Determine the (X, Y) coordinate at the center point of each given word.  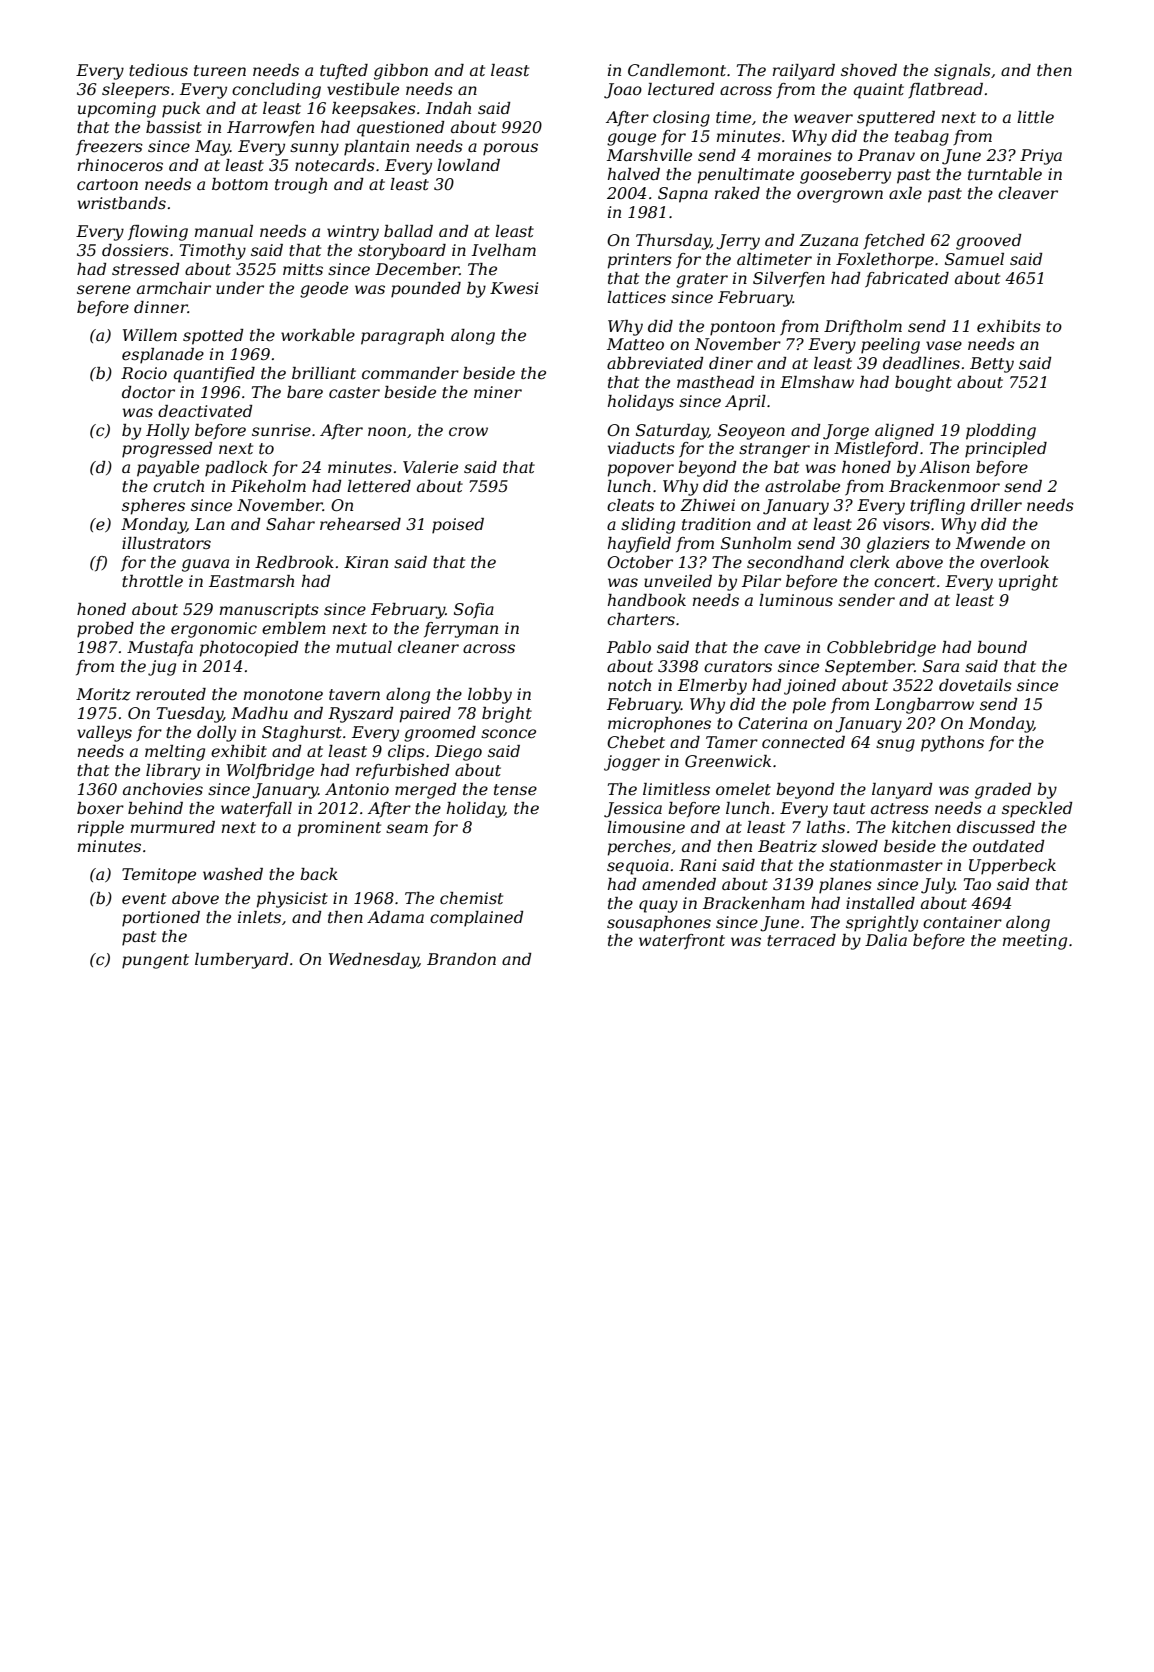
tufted (344, 72)
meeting (1035, 942)
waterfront (682, 942)
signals (962, 72)
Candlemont (677, 70)
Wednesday (374, 961)
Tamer (732, 742)
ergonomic (214, 630)
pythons (952, 744)
